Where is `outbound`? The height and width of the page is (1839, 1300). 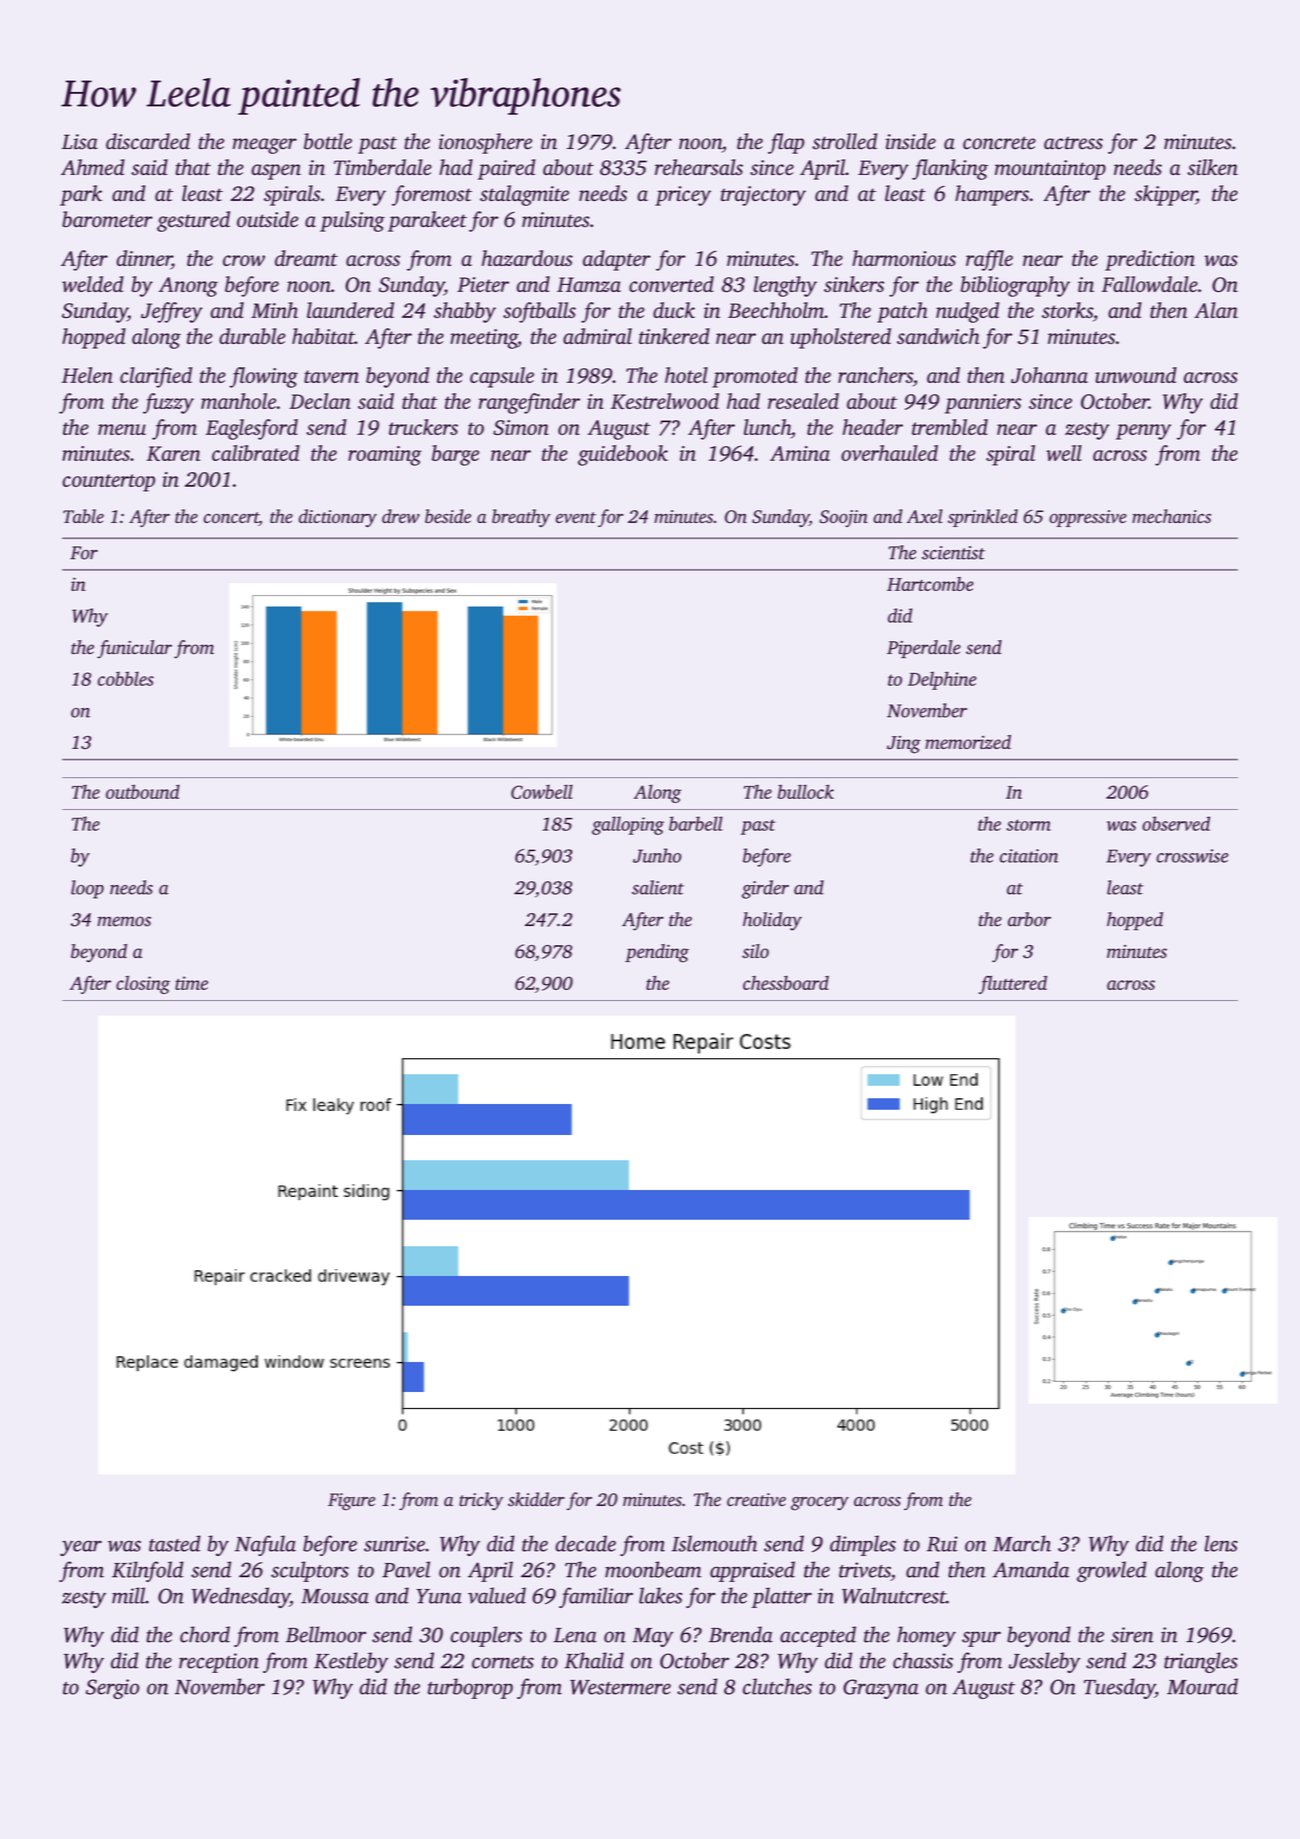 outbound is located at coordinates (143, 791).
